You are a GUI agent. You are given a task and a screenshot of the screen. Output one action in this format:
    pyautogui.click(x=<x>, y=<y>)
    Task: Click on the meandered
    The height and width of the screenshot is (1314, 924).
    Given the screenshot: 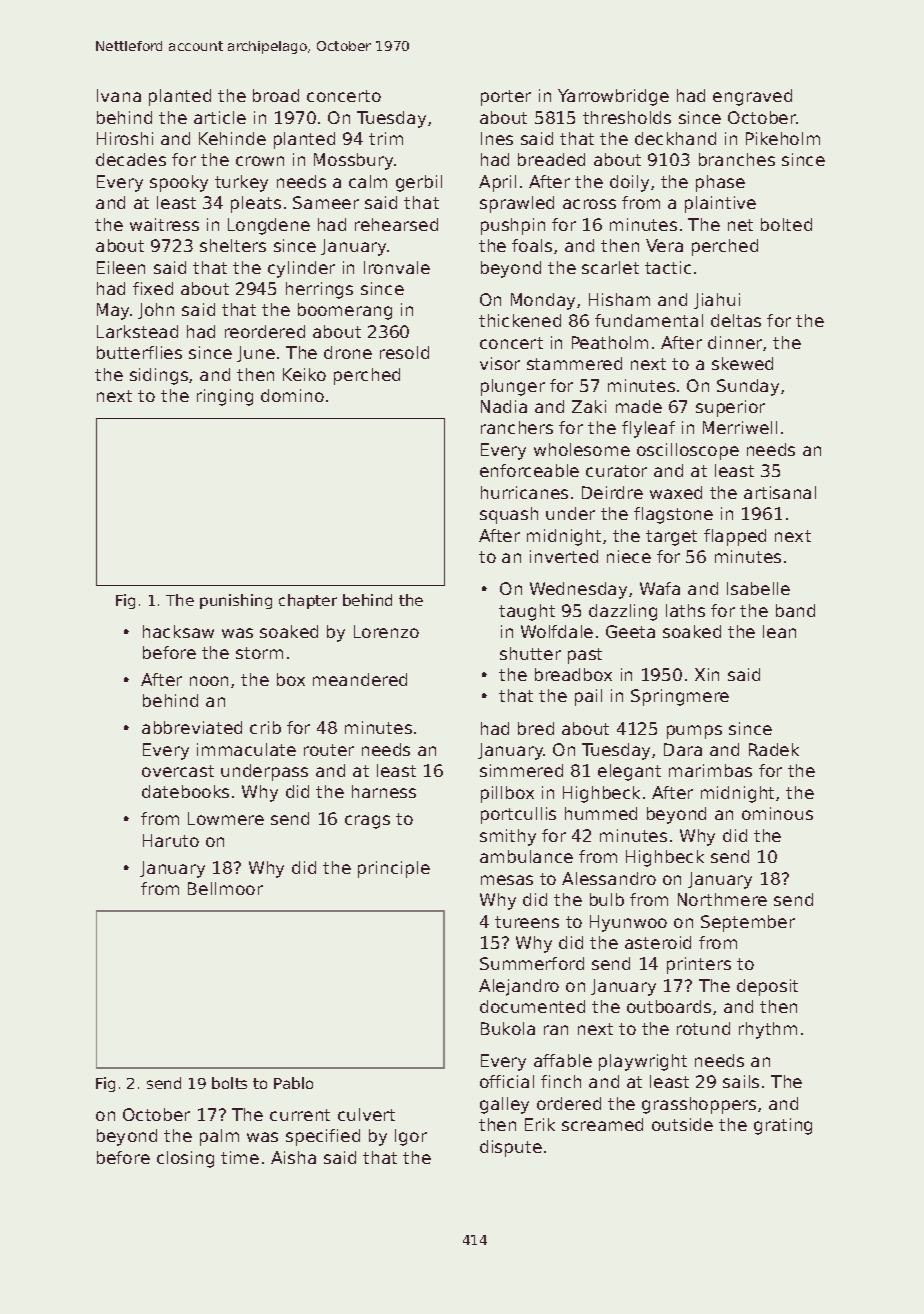 What is the action you would take?
    pyautogui.click(x=360, y=679)
